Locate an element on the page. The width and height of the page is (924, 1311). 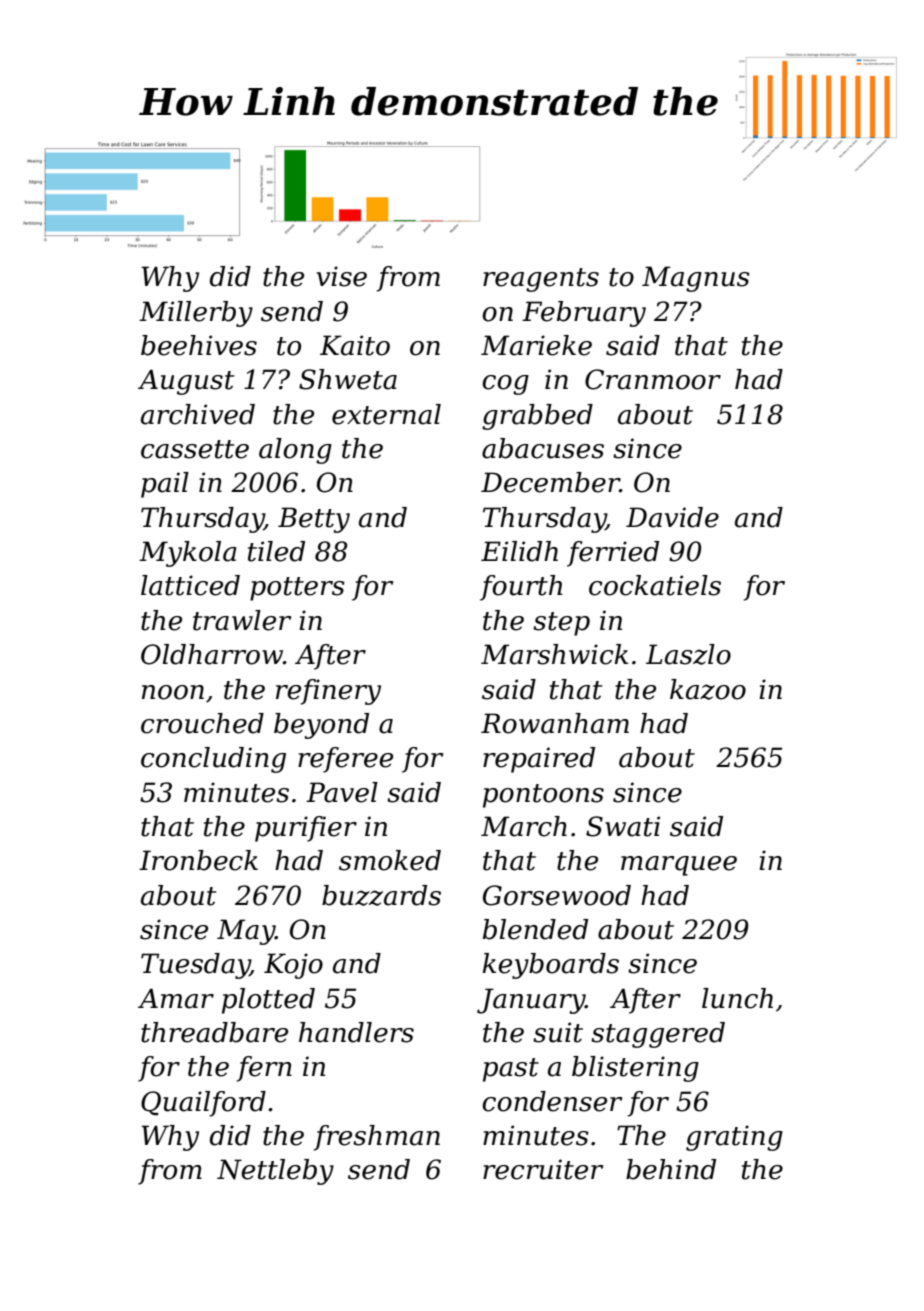
Betty is located at coordinates (314, 520).
